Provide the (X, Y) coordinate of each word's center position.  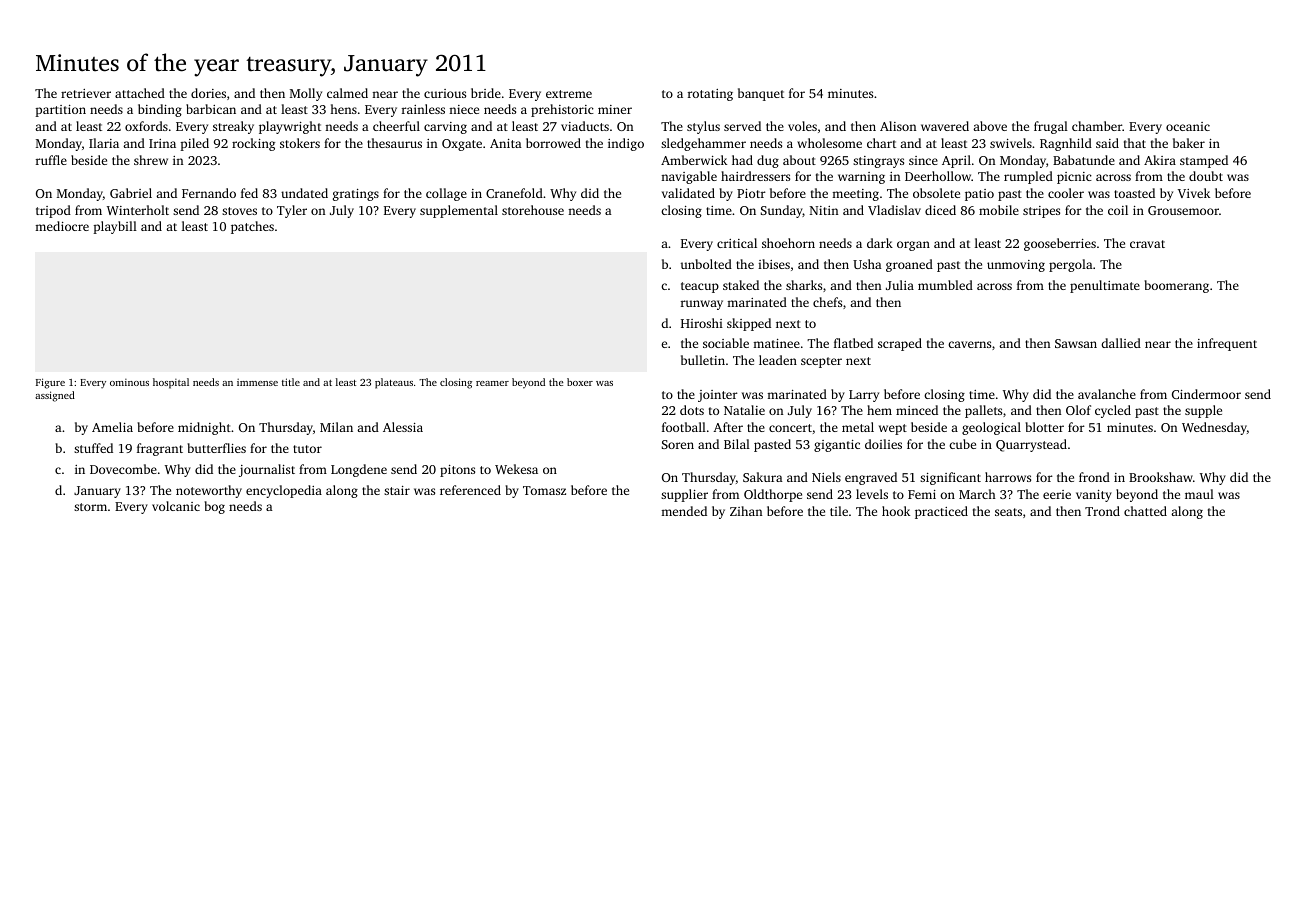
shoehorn (788, 243)
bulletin (703, 360)
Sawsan (1076, 343)
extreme (569, 94)
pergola (1071, 265)
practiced (941, 512)
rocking (253, 144)
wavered (945, 126)
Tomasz (544, 490)
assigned (55, 396)
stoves (239, 211)
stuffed (93, 448)
